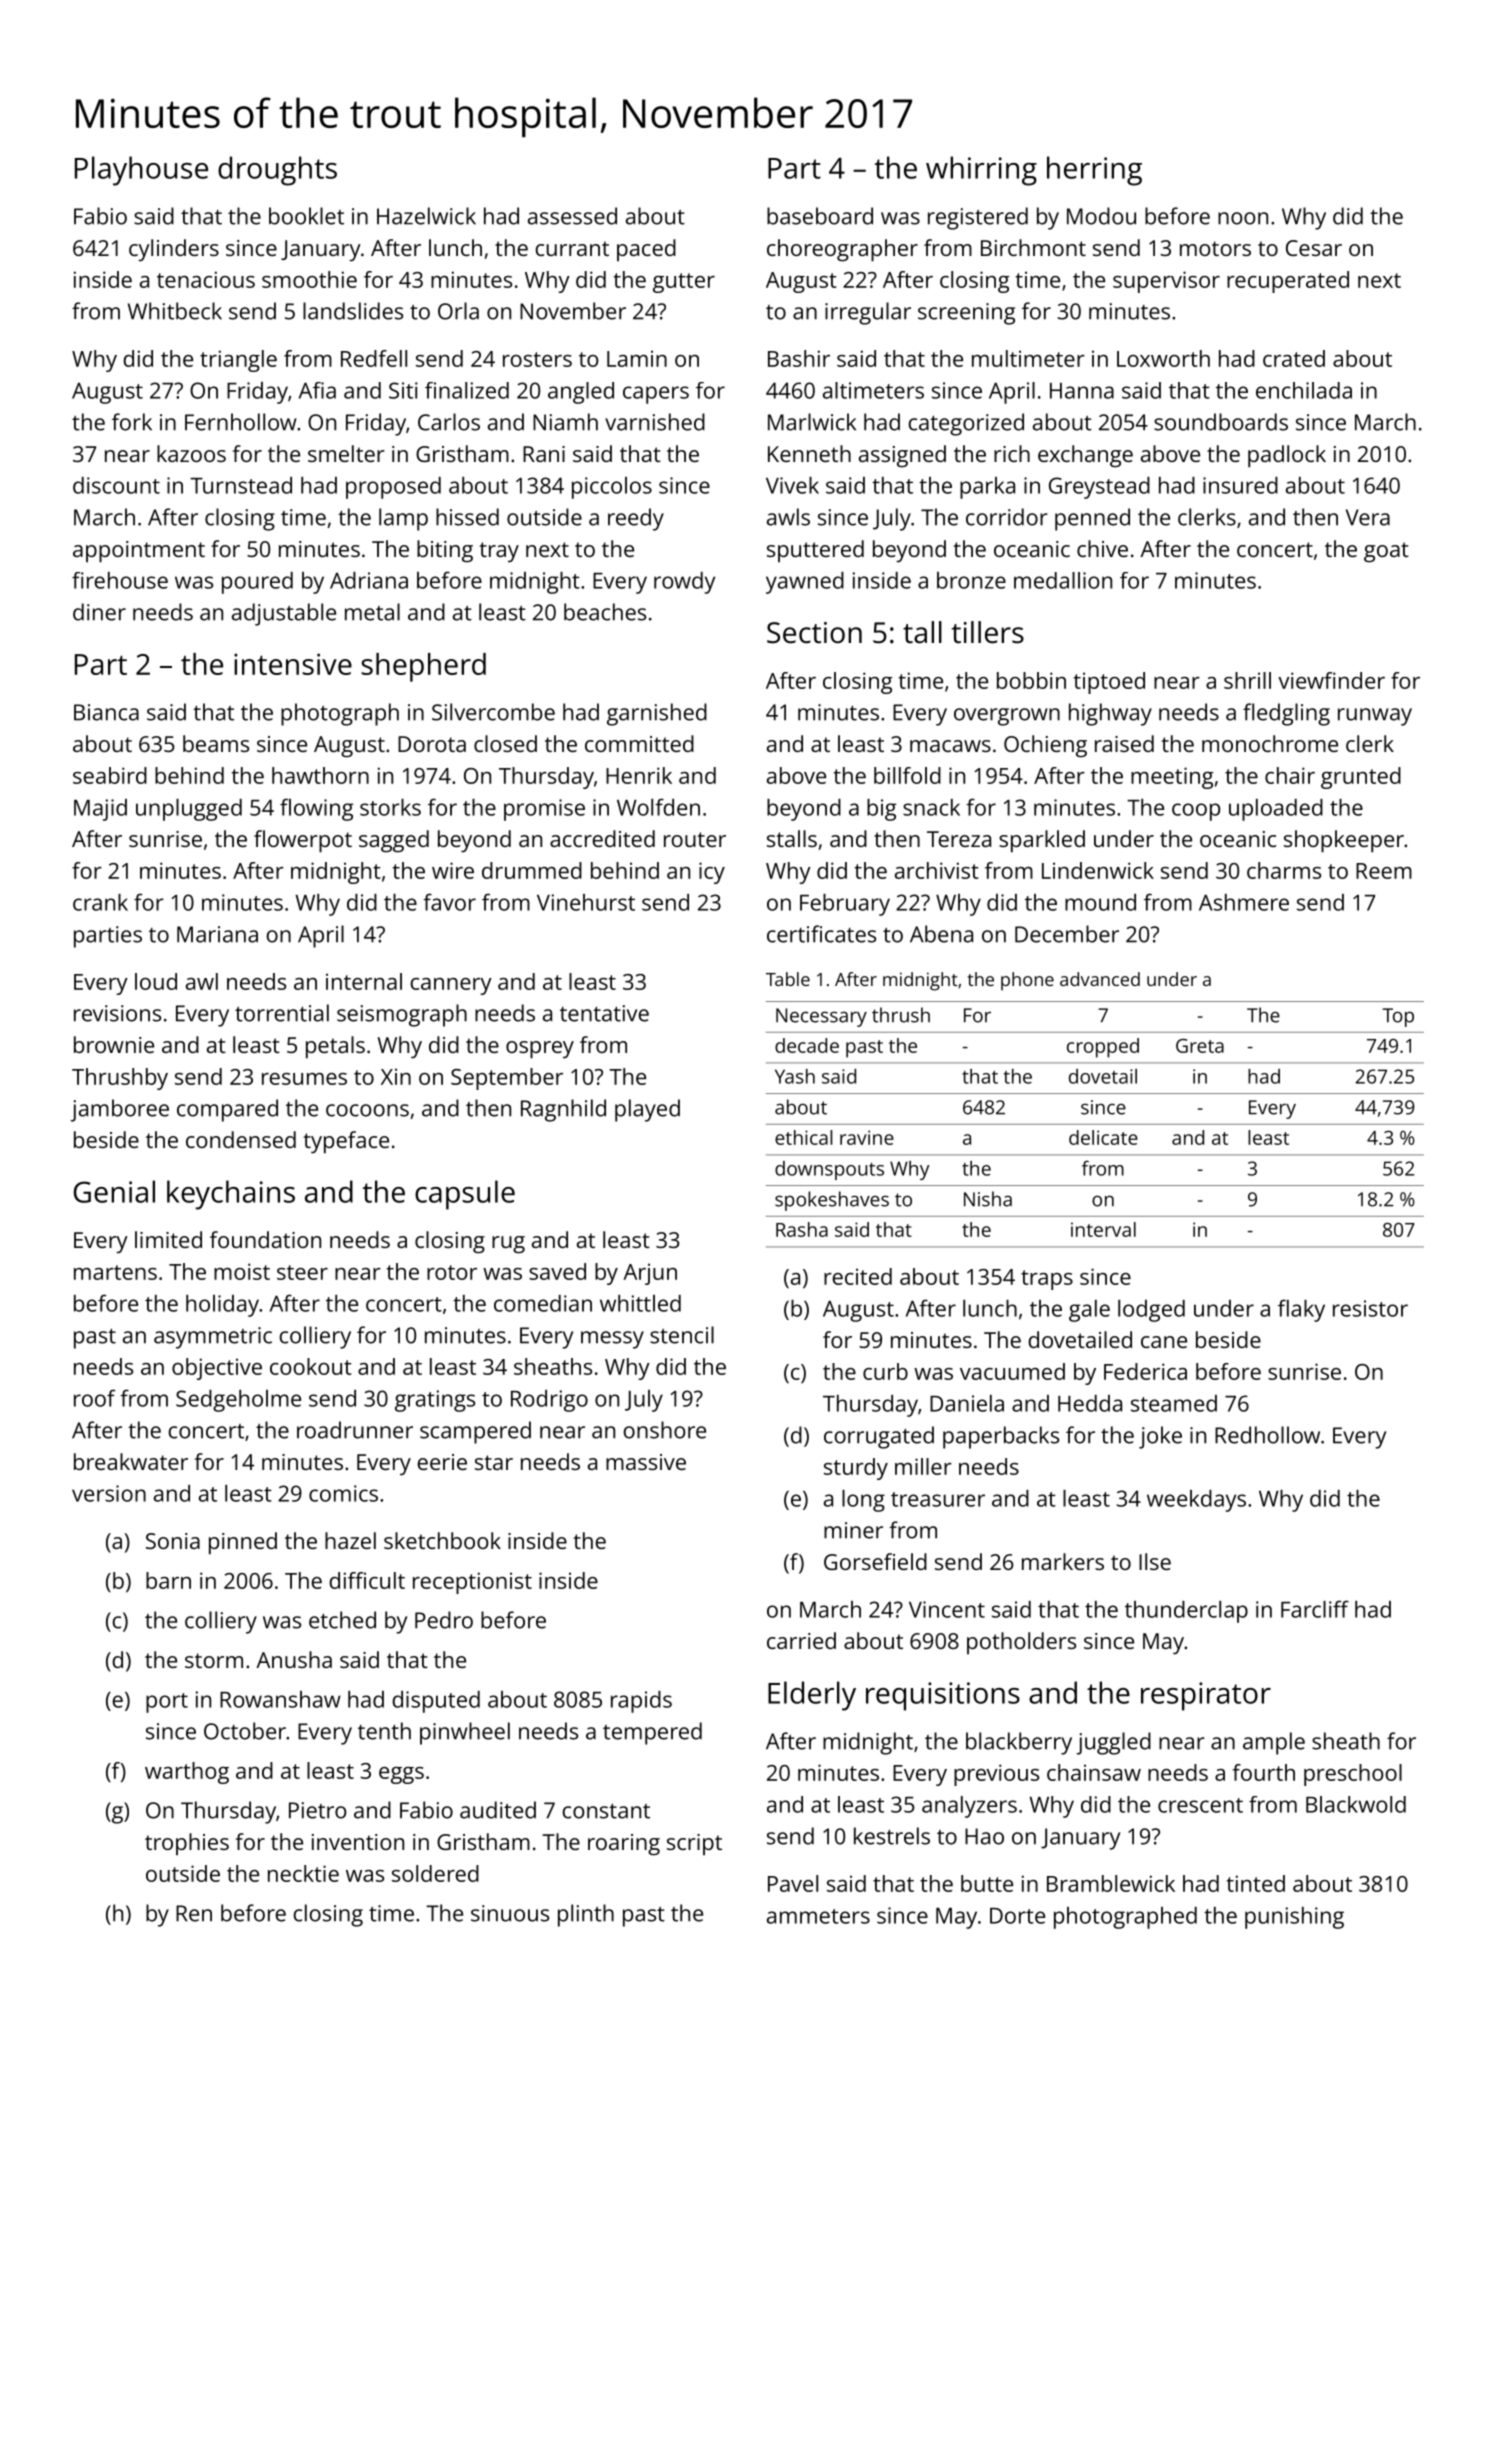 This image has height=2464, width=1496. What do you see at coordinates (465, 1733) in the image?
I see `pinwheel` at bounding box center [465, 1733].
